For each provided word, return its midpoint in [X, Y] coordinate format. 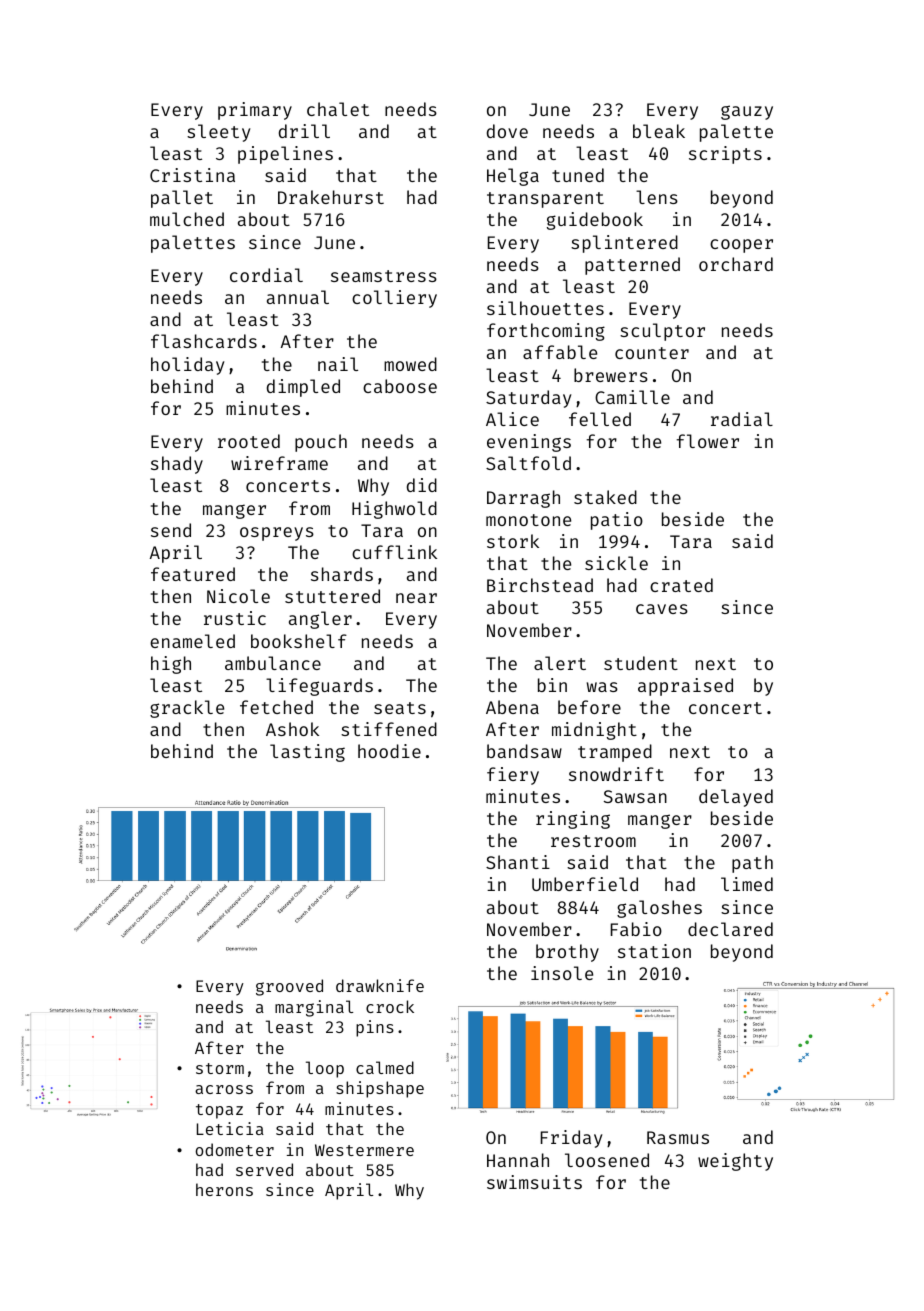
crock [390, 1006]
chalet [338, 109]
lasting [307, 753]
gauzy [747, 112]
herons [224, 1189]
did [422, 485]
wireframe [279, 463]
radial [742, 419]
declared [730, 929]
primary [255, 111]
